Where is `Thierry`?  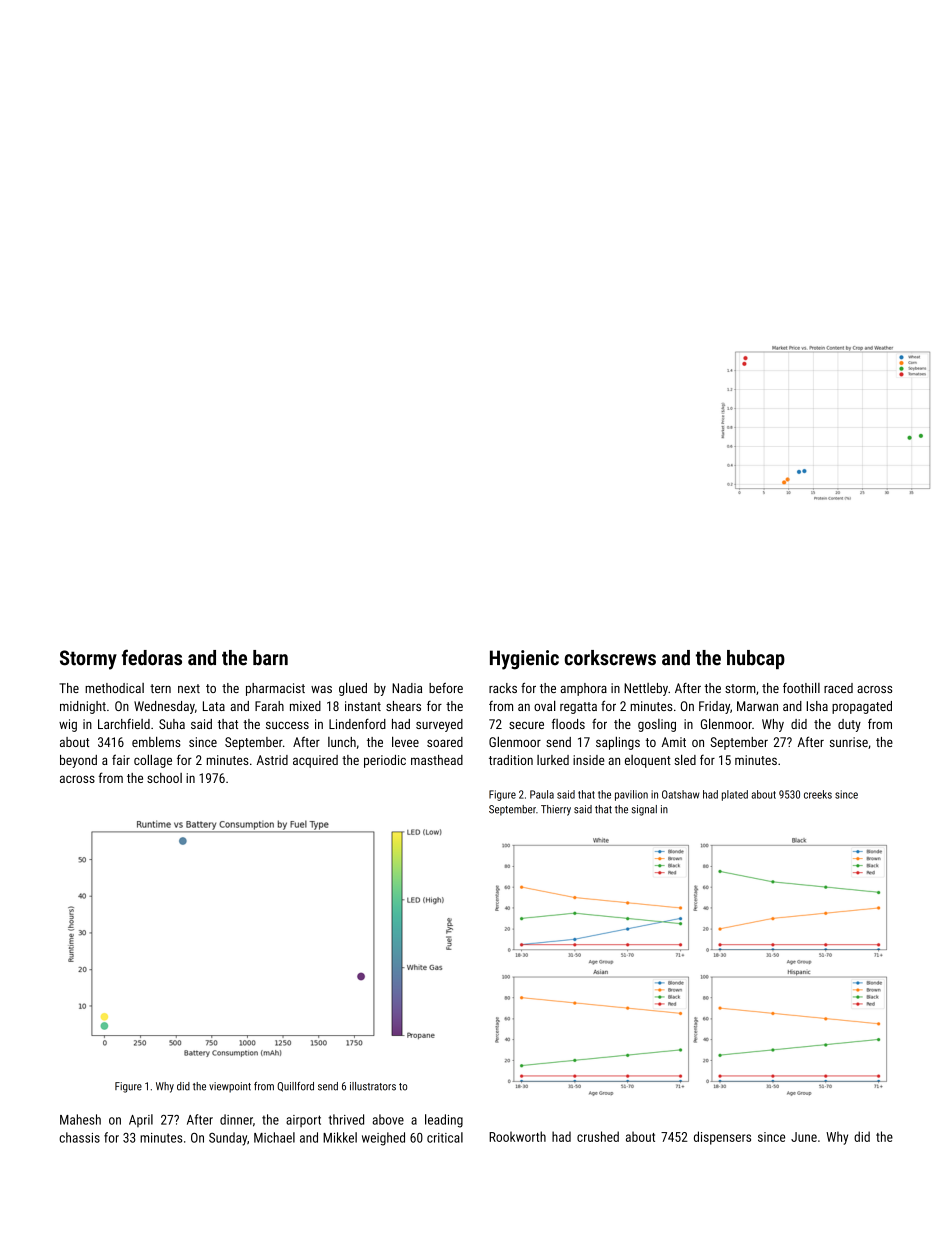 Thierry is located at coordinates (556, 810).
